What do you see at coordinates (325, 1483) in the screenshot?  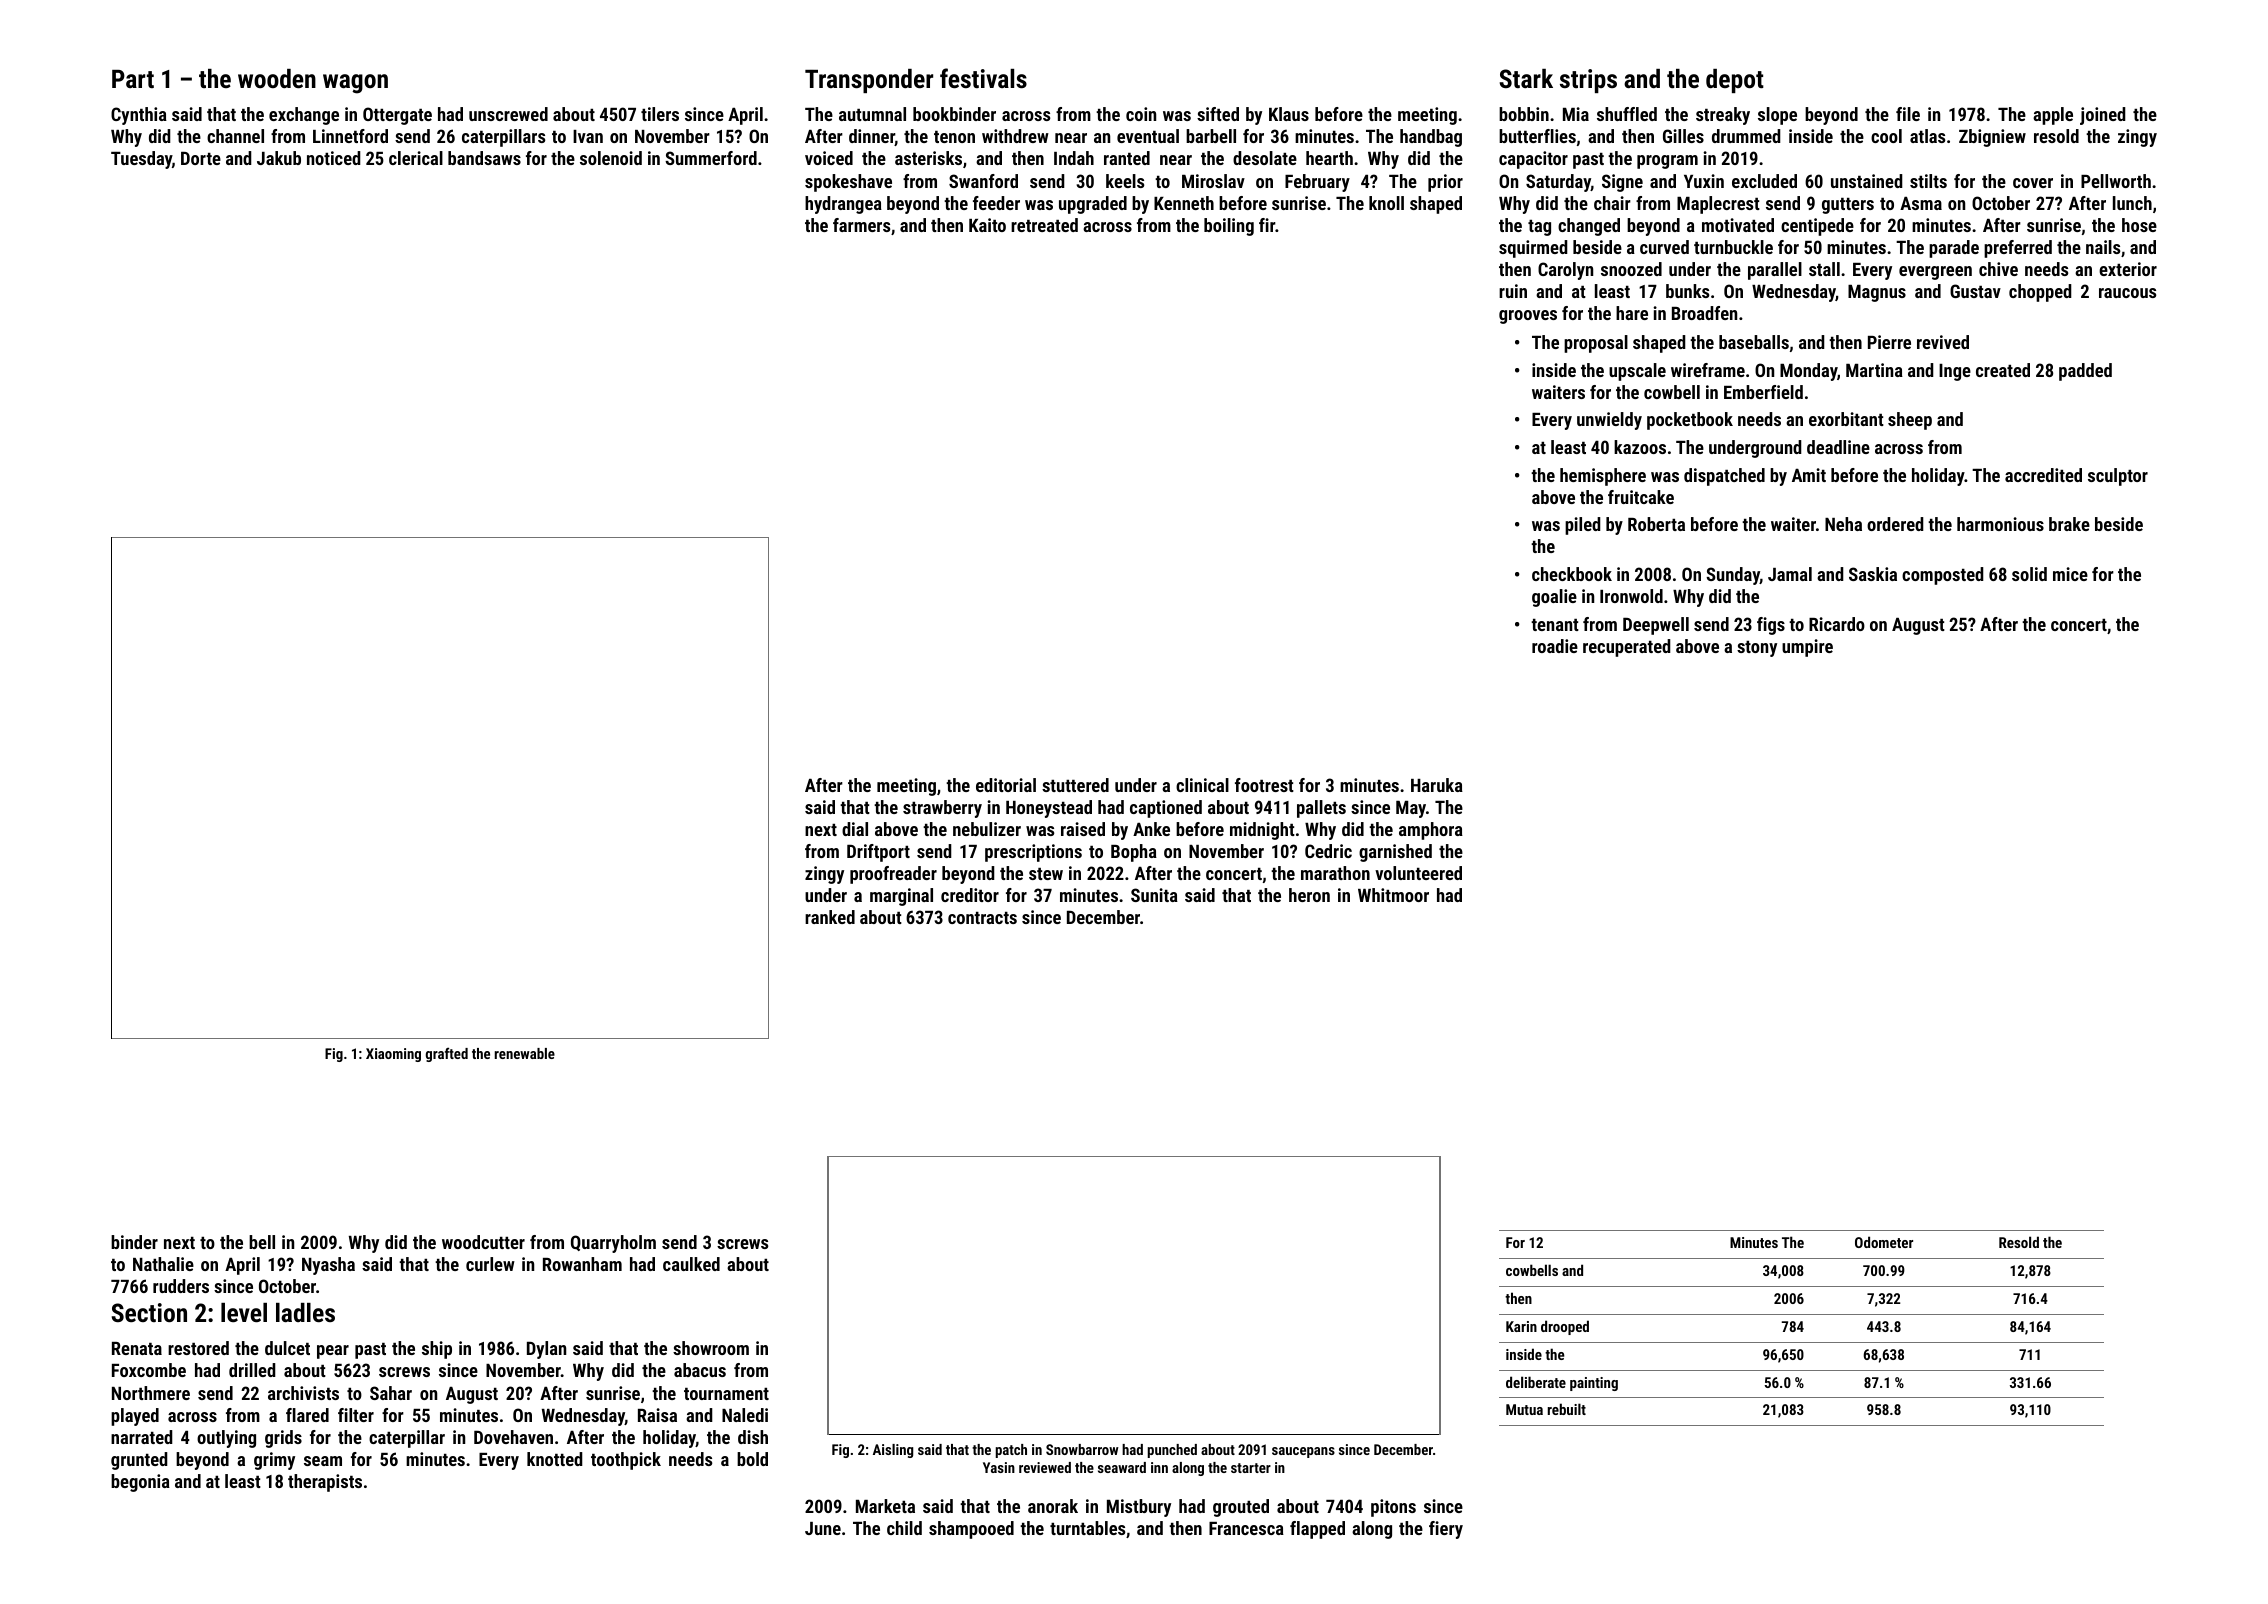 I see `therapists` at bounding box center [325, 1483].
